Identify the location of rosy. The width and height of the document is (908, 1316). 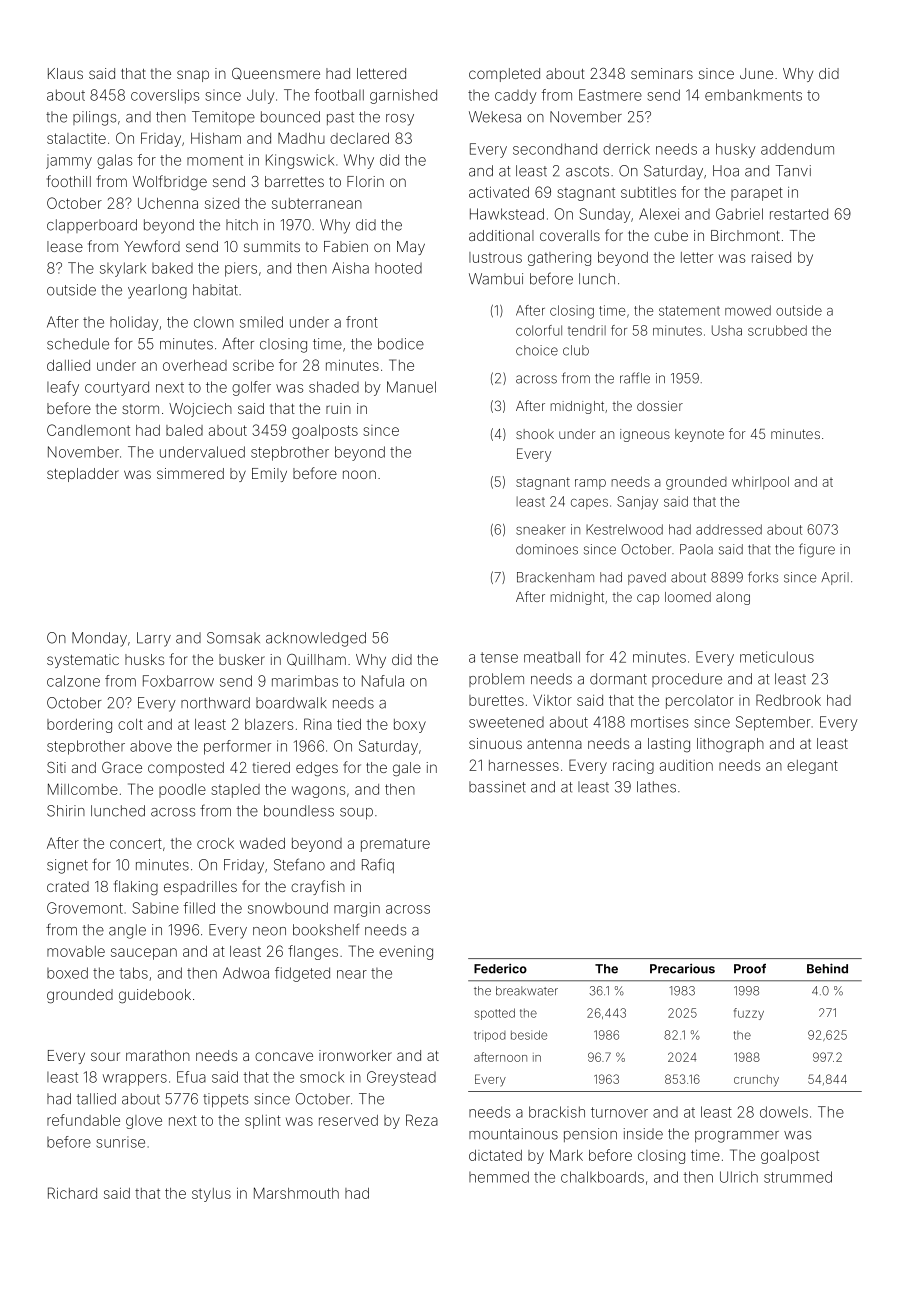
(400, 120).
